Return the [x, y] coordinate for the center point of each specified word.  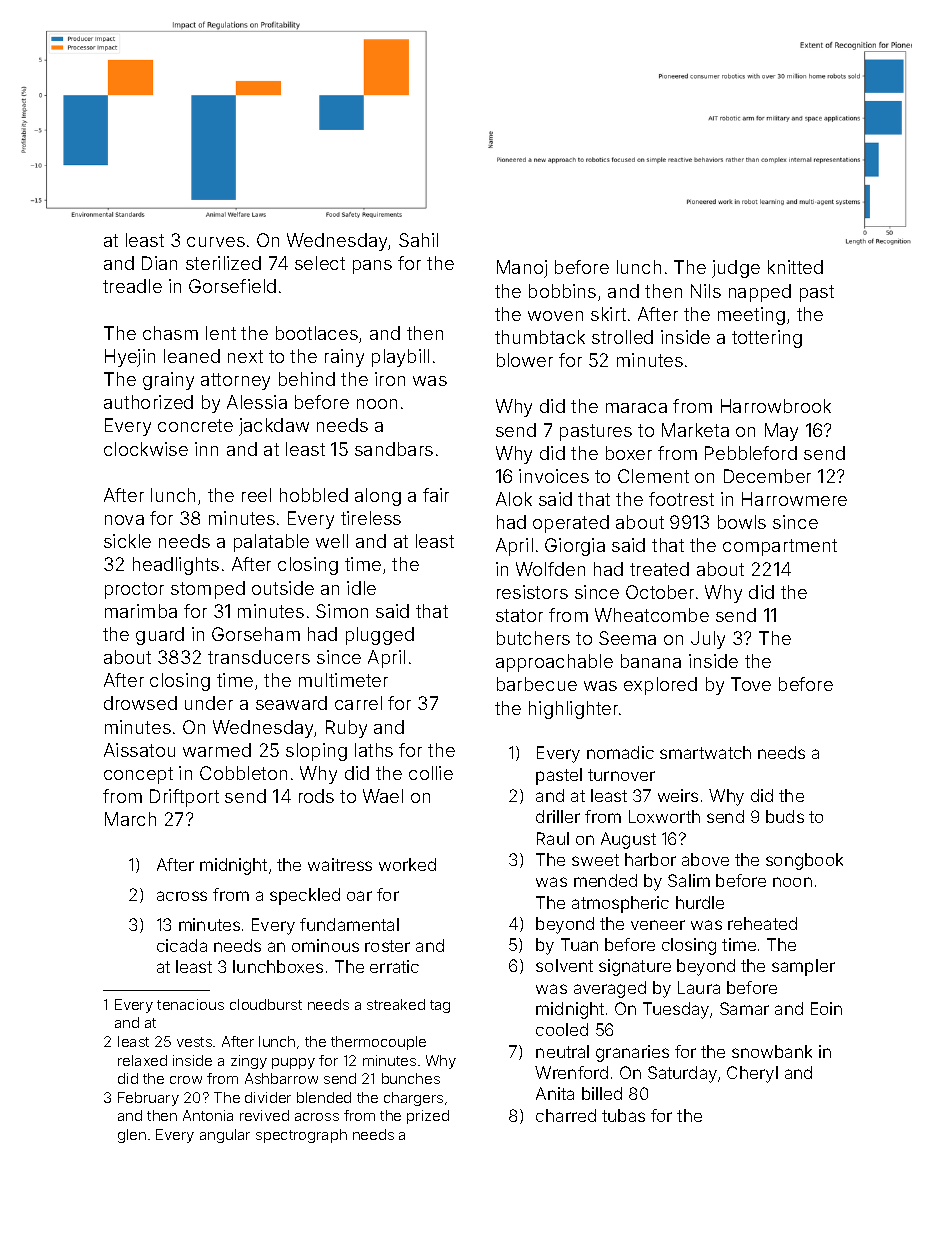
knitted [795, 267]
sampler [803, 967]
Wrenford [571, 1072]
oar [359, 896]
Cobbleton [243, 773]
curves [216, 242]
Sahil [418, 240]
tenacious [190, 1004]
